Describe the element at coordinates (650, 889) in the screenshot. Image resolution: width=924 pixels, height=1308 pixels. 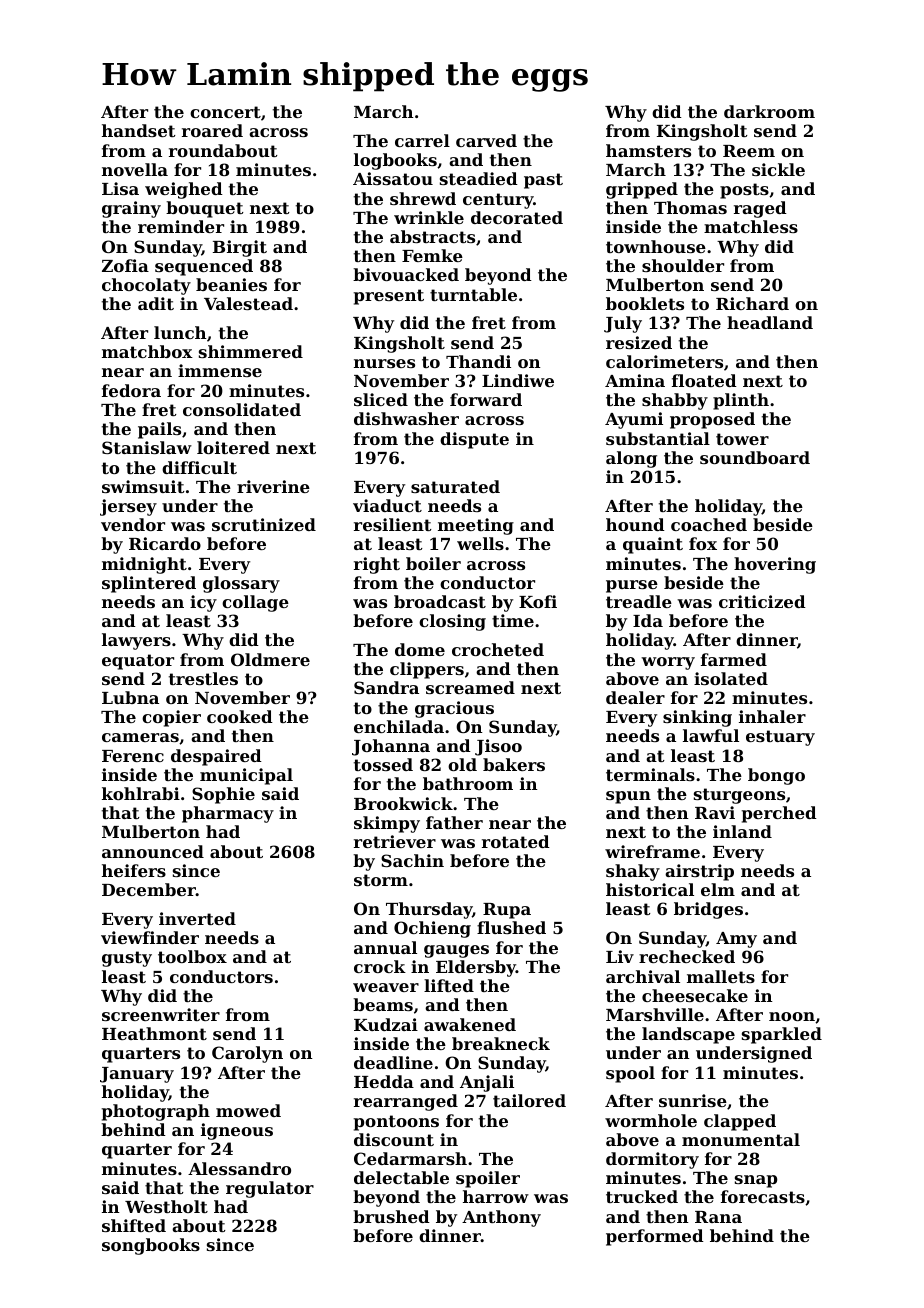
I see `historical` at that location.
